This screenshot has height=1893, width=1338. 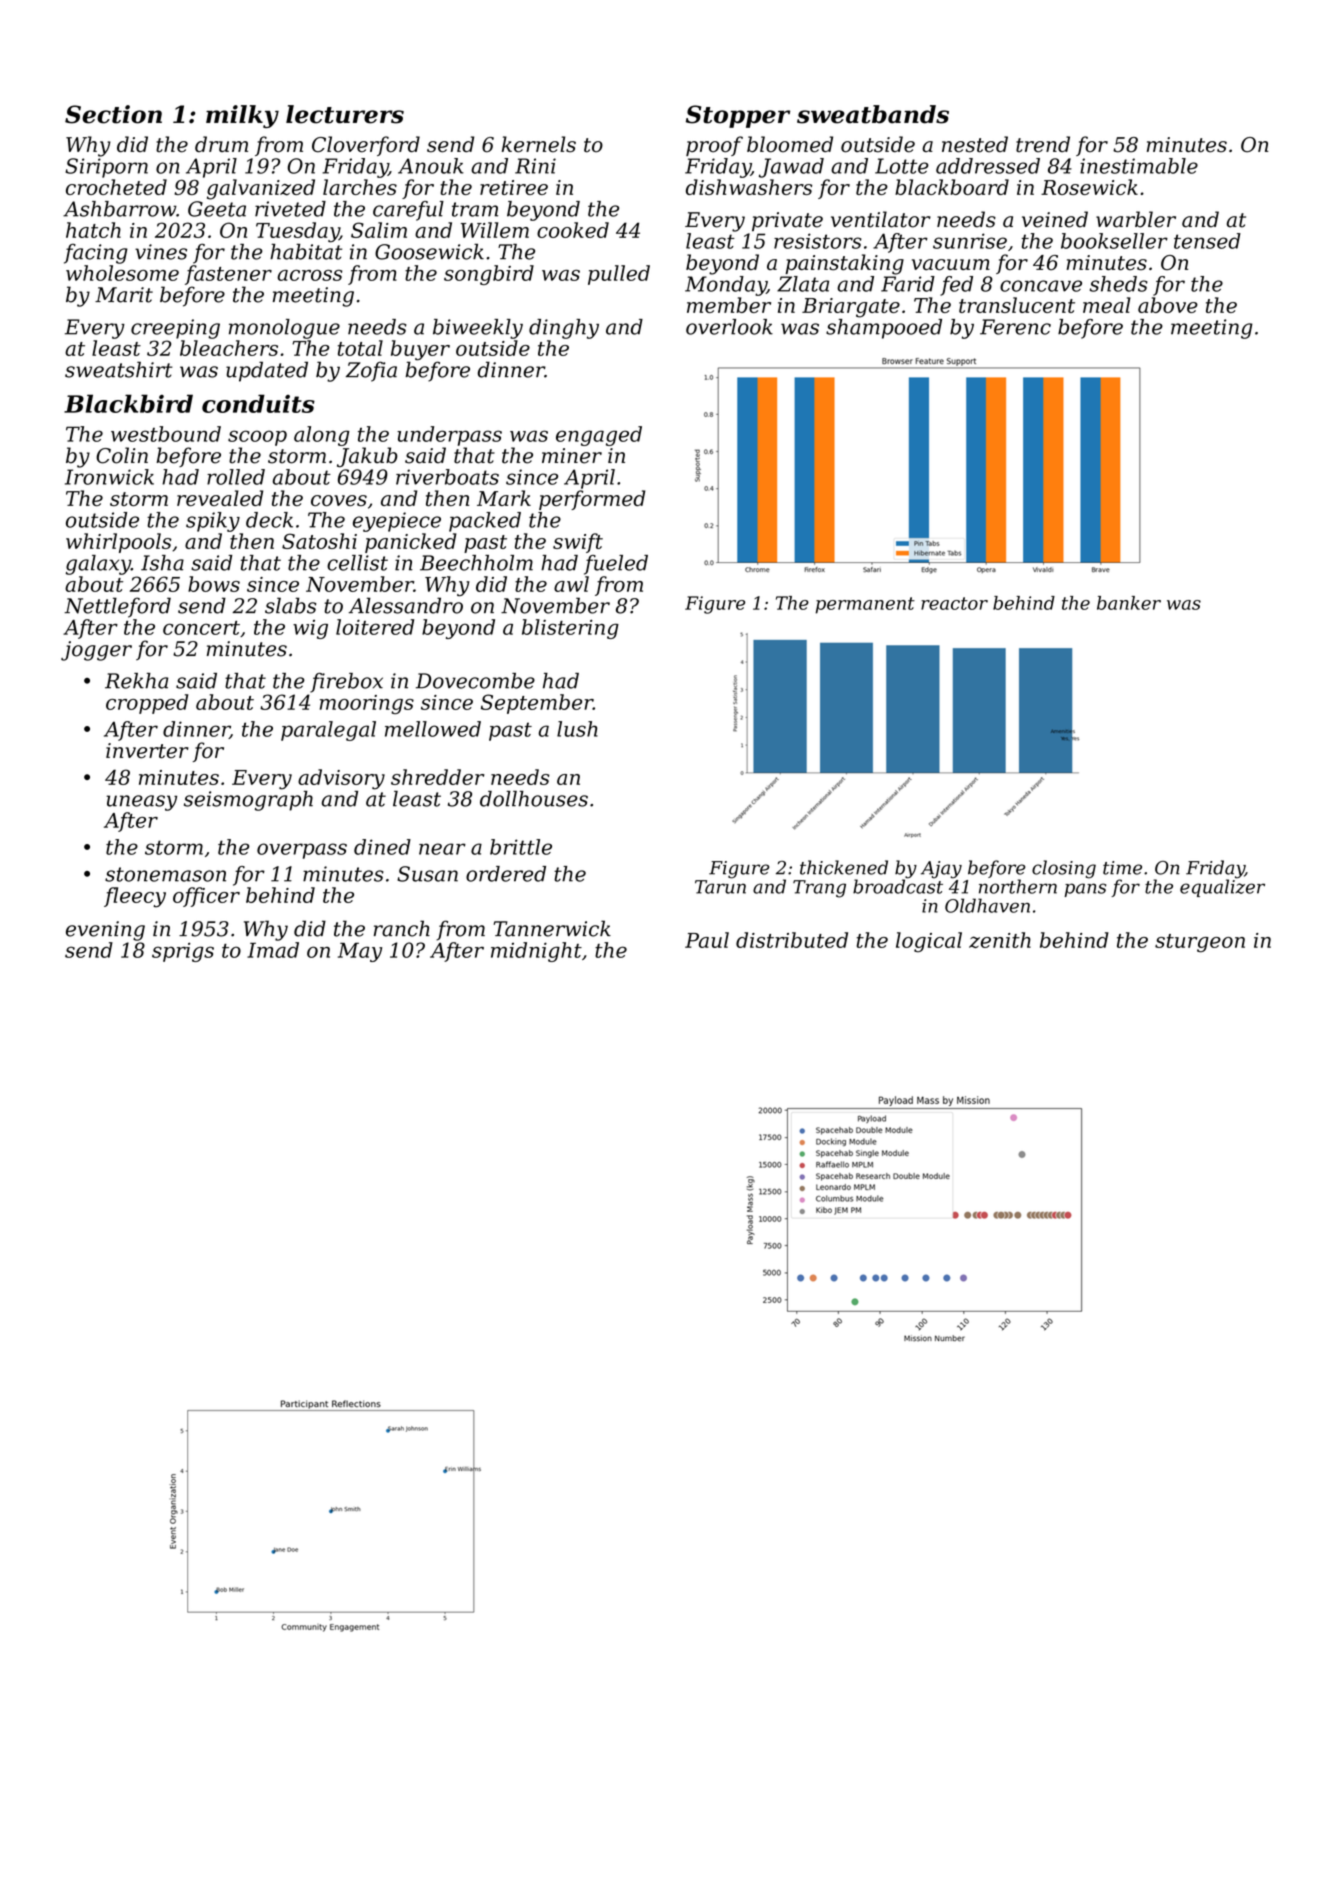 What do you see at coordinates (1129, 603) in the screenshot?
I see `banker` at bounding box center [1129, 603].
